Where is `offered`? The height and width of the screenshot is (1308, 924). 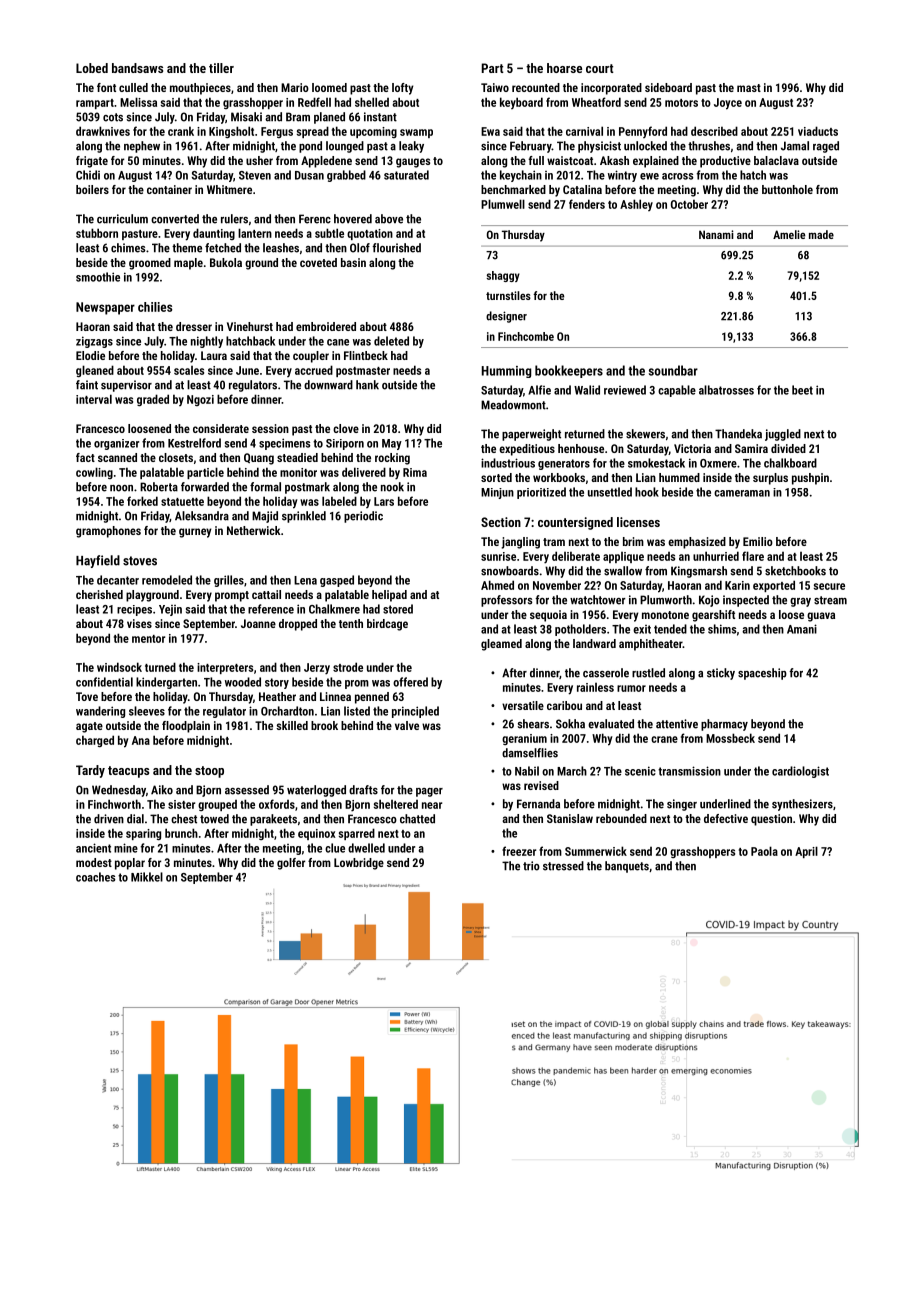
offered is located at coordinates (410, 682).
